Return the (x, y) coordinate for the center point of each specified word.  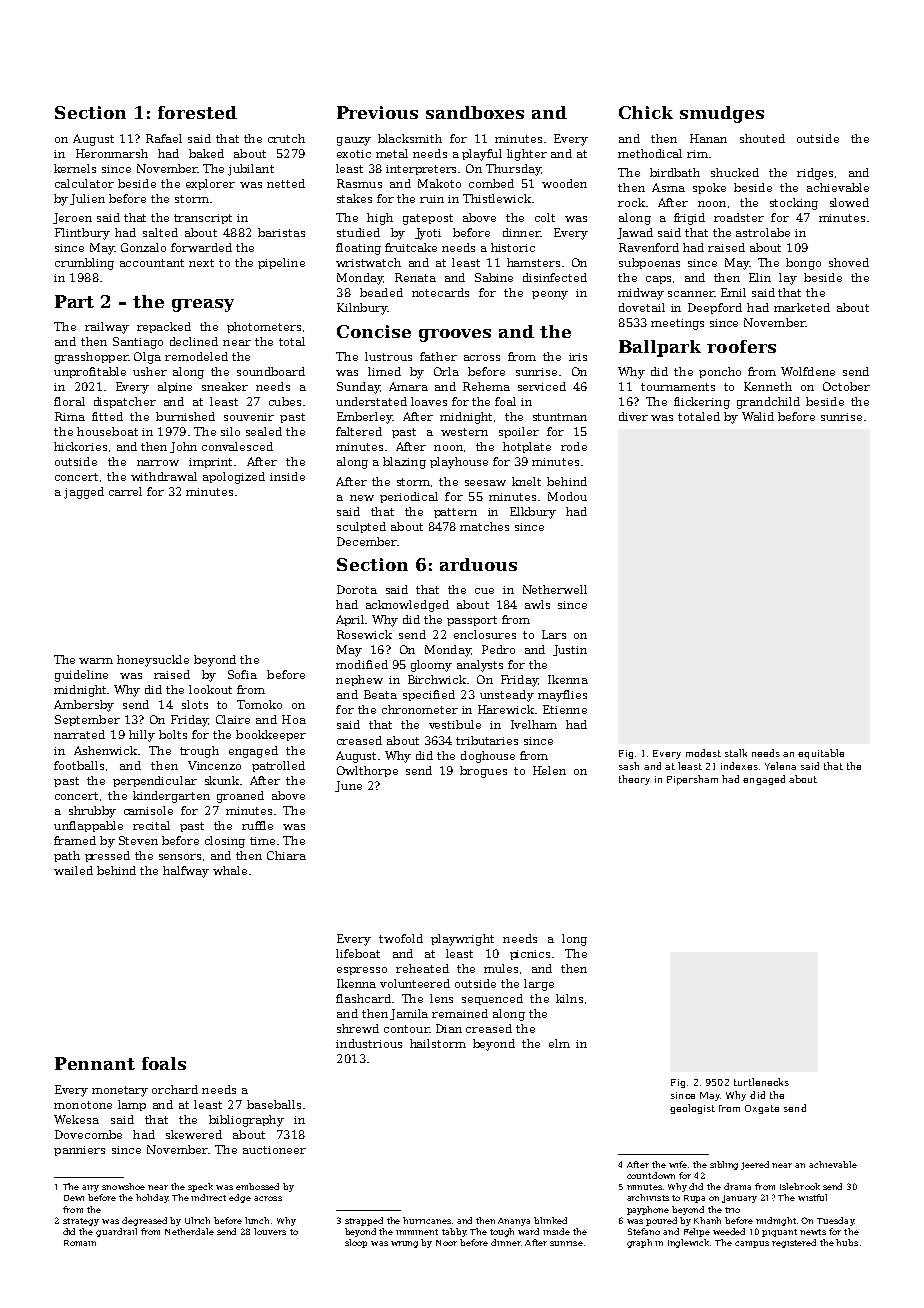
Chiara (286, 855)
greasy (203, 305)
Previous (377, 112)
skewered (194, 1134)
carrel (125, 491)
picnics (530, 955)
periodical (409, 497)
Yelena (780, 766)
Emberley (365, 418)
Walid (758, 416)
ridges (815, 174)
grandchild (768, 403)
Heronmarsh (112, 153)
